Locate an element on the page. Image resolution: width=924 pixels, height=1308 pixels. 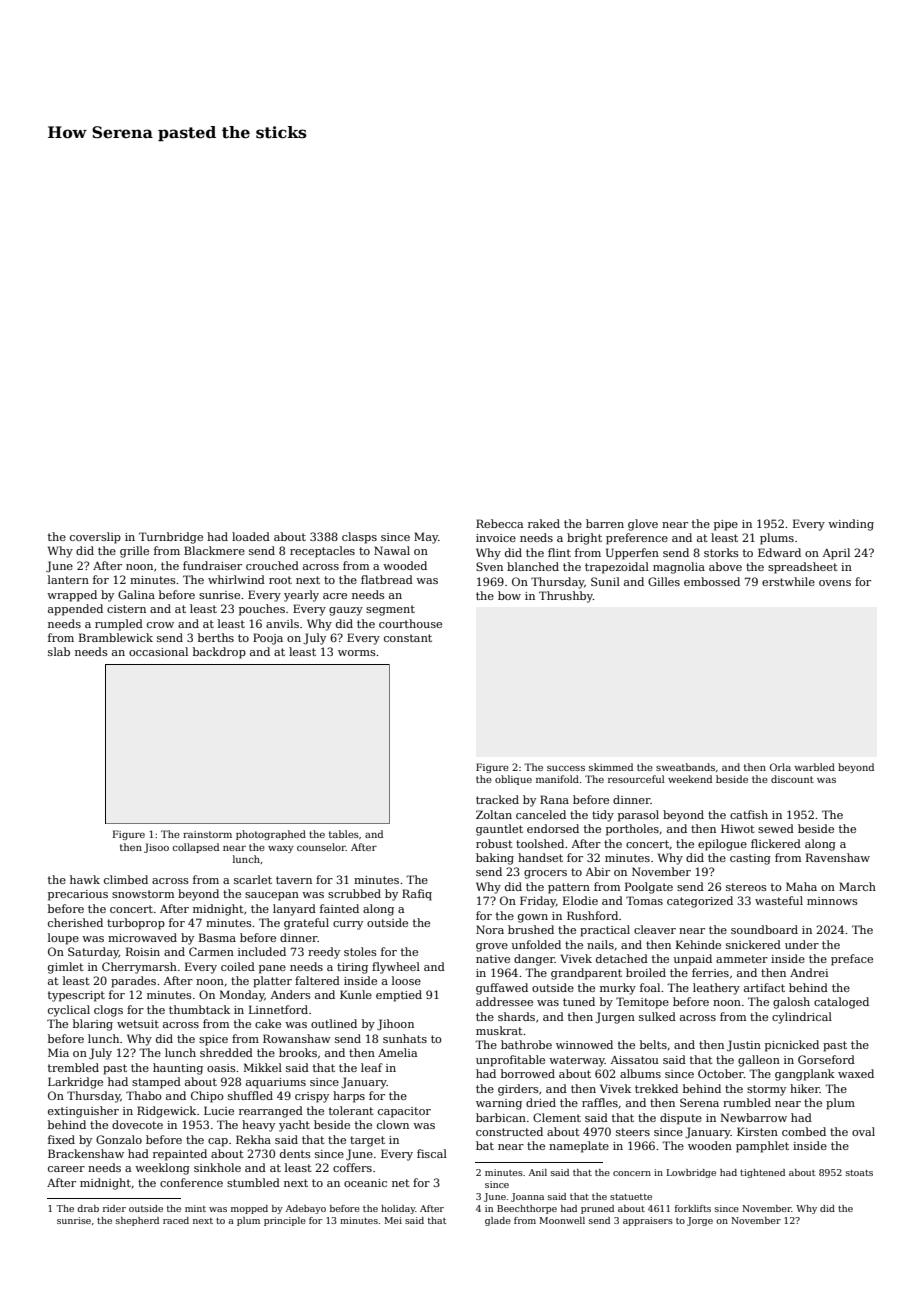
stoats is located at coordinates (859, 1173).
